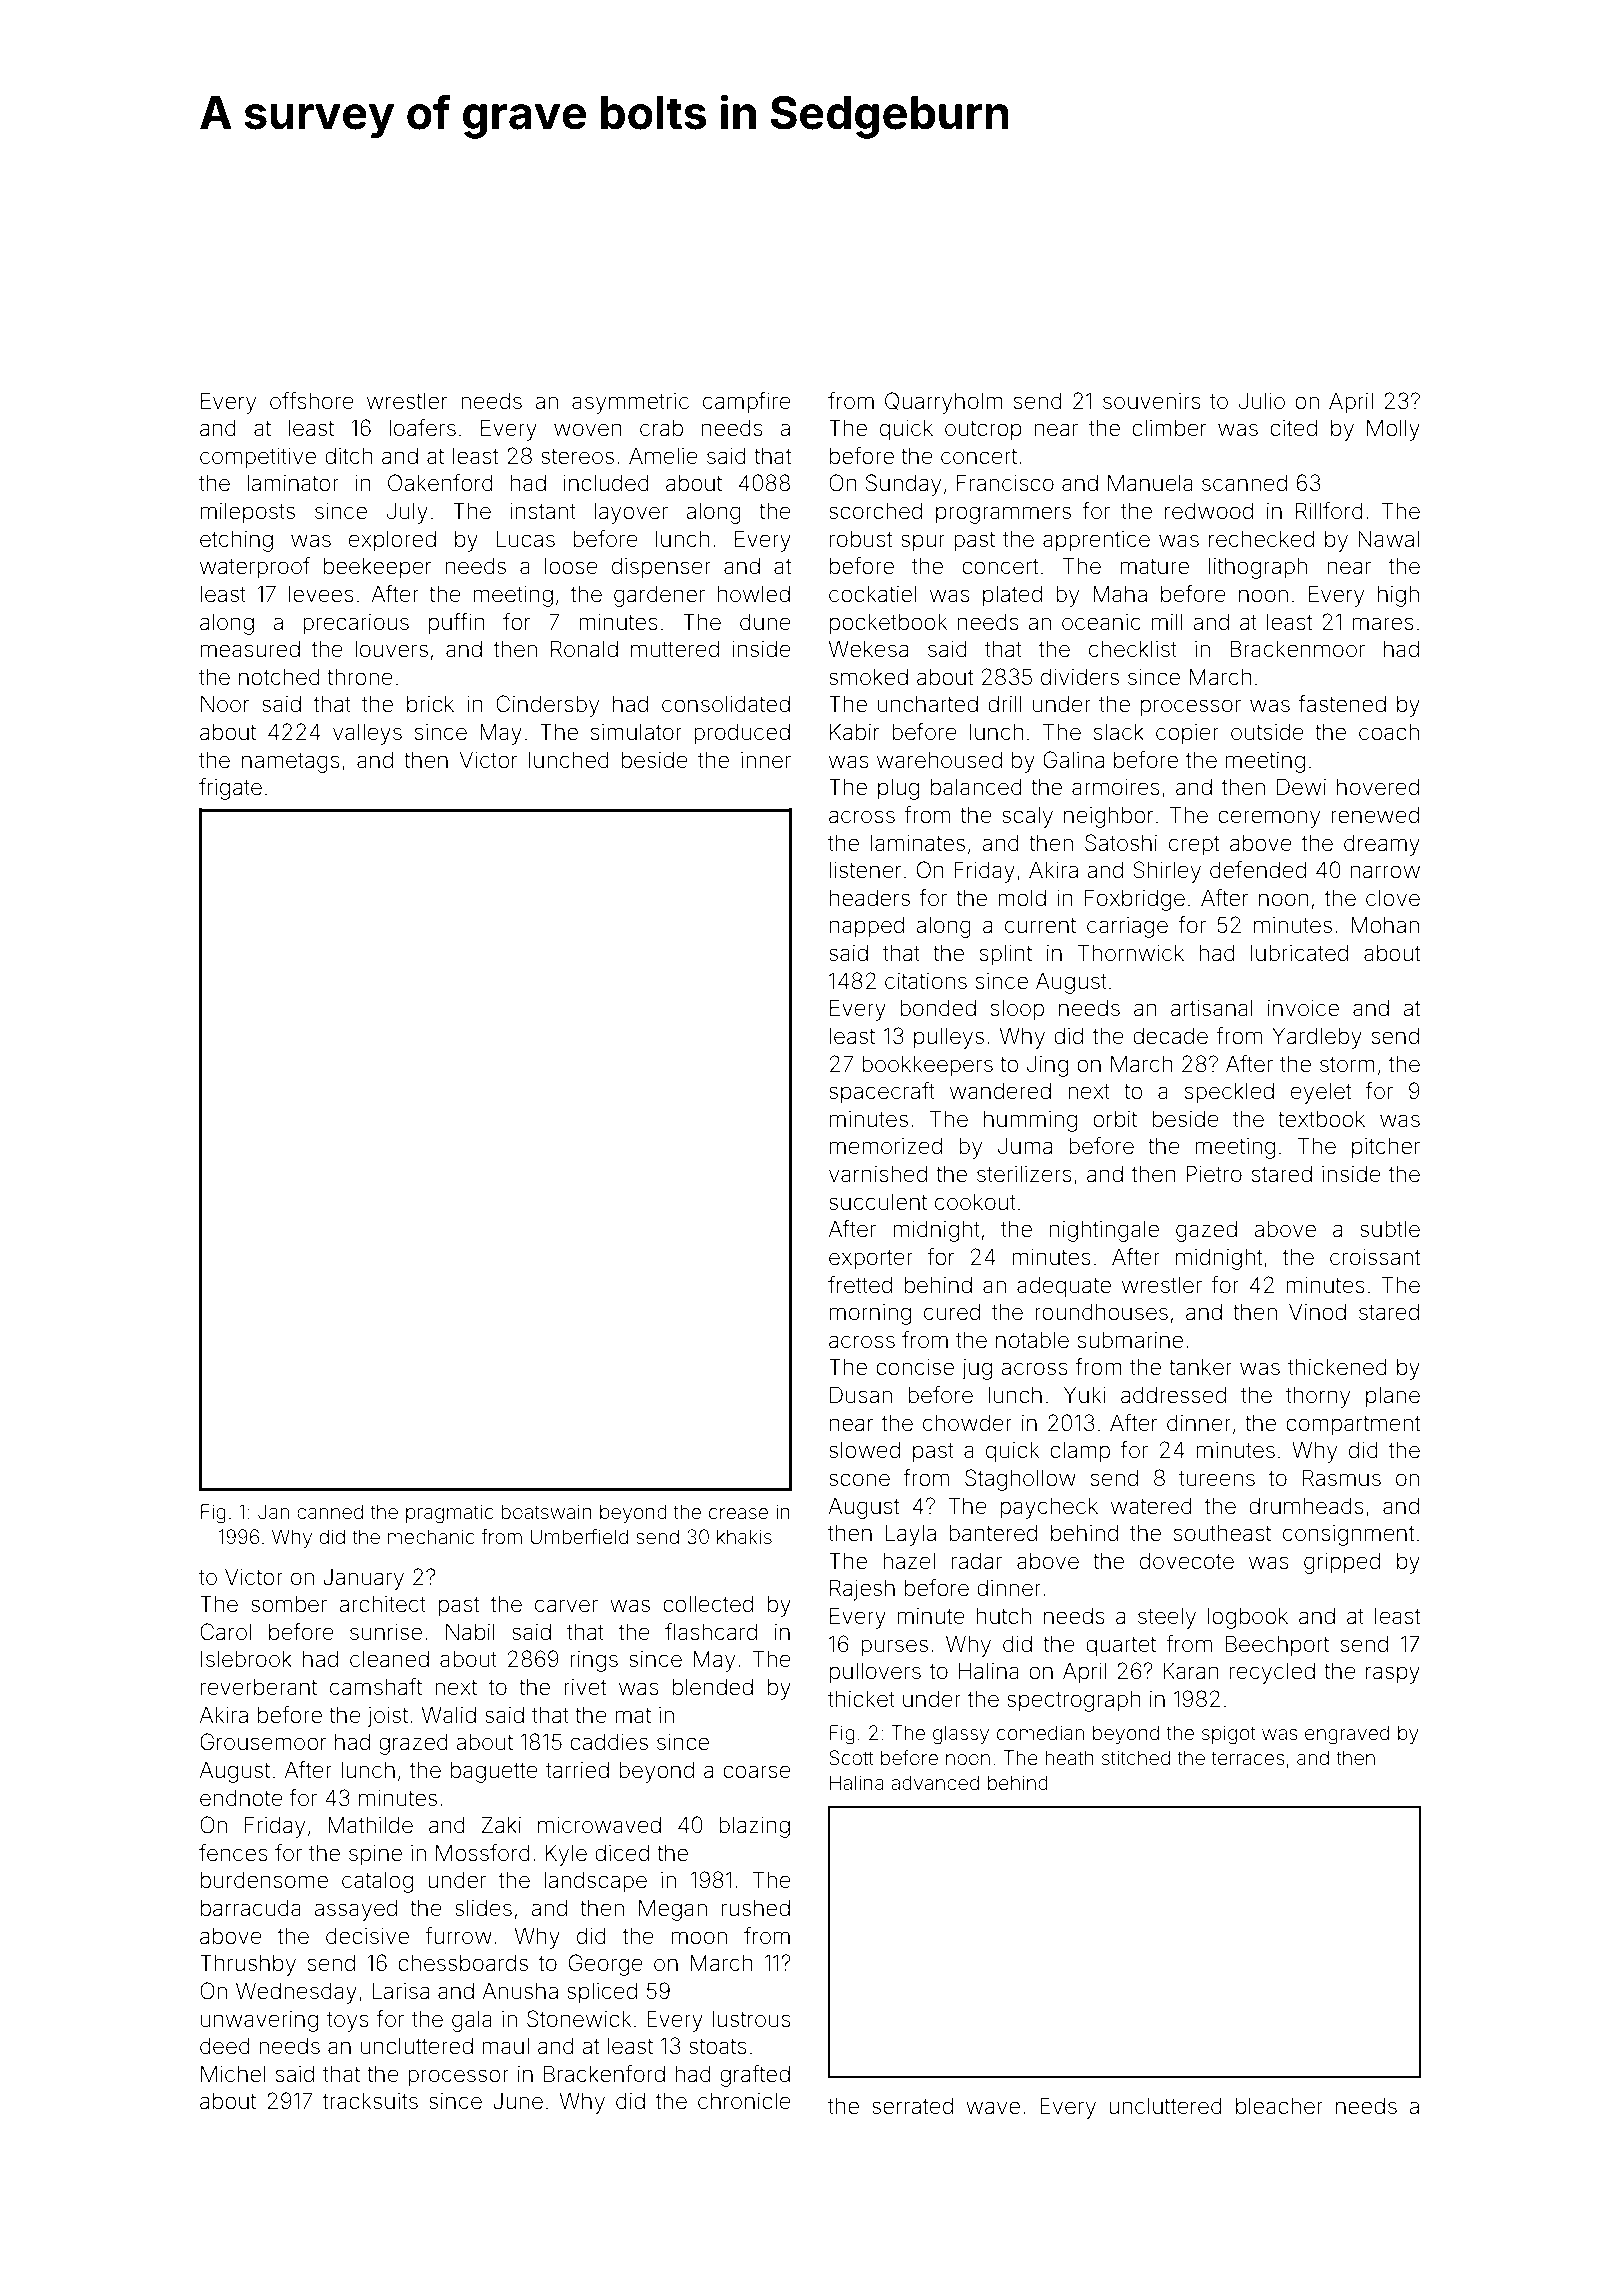  Describe the element at coordinates (312, 401) in the screenshot. I see `offshore` at that location.
